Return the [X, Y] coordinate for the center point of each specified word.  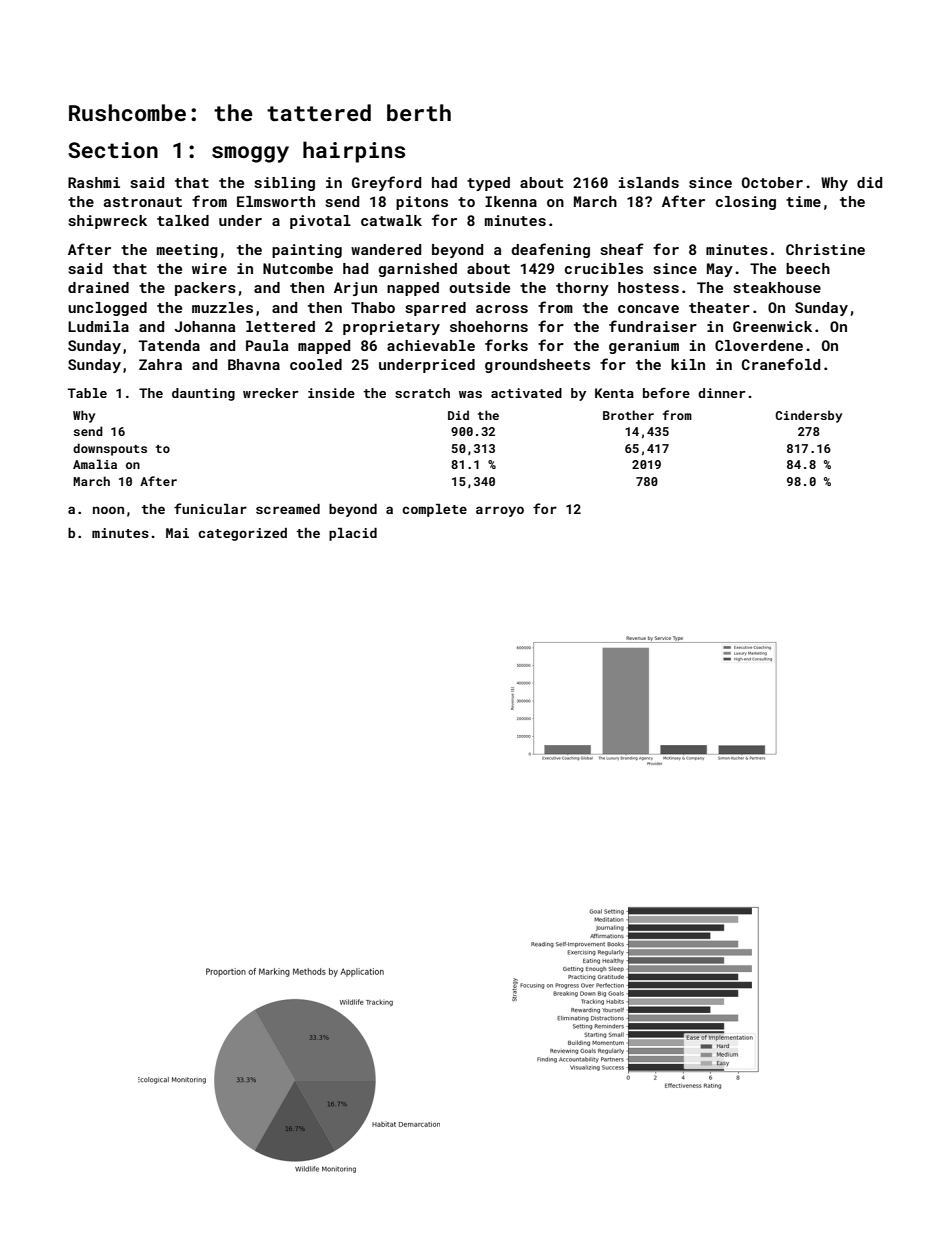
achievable [431, 345]
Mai [177, 533]
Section [113, 150]
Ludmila [98, 326]
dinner [722, 393]
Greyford [386, 183]
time [803, 201]
